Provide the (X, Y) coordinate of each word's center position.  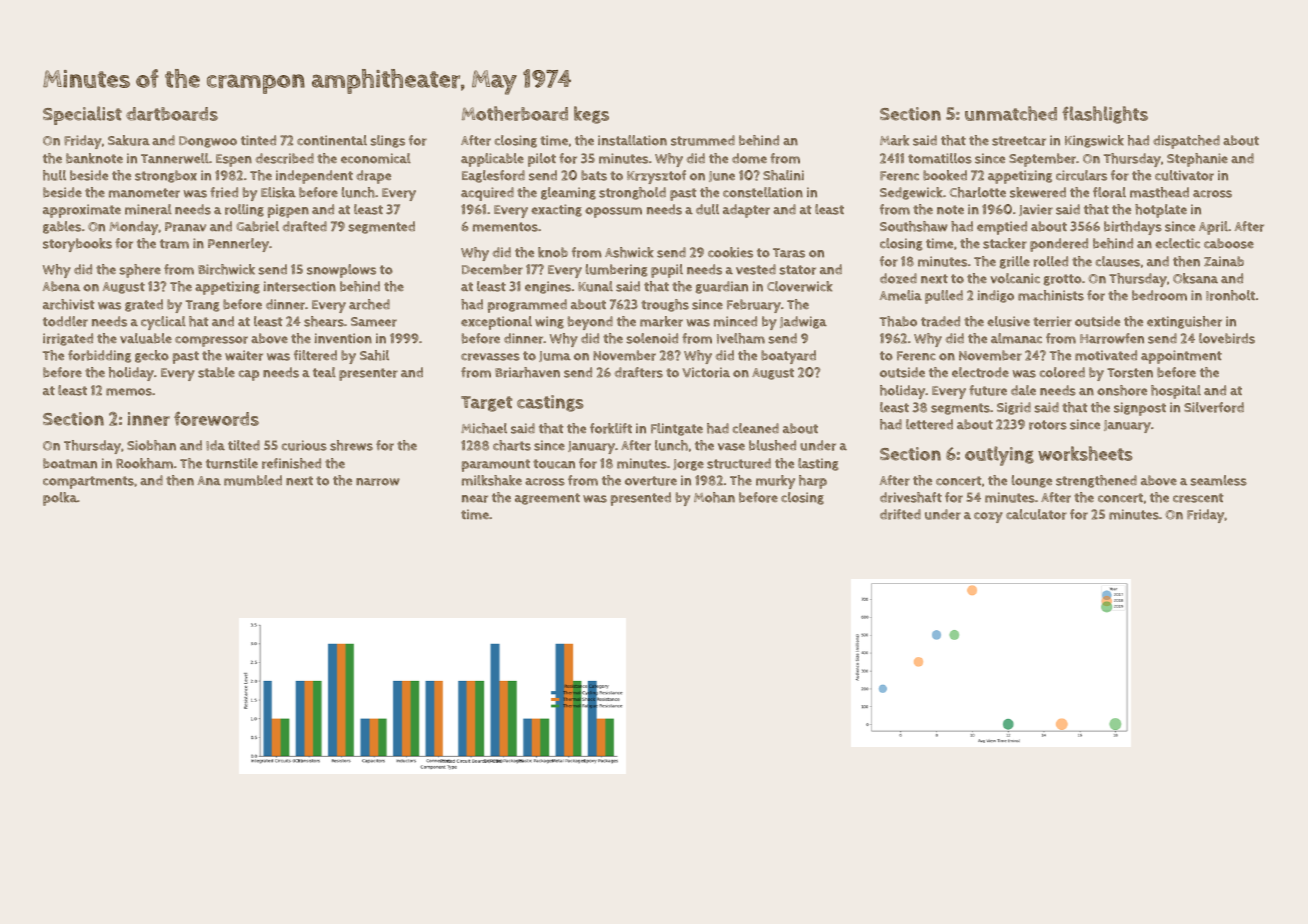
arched (369, 304)
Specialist (82, 115)
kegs (591, 115)
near (475, 499)
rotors (1048, 425)
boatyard (788, 357)
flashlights (1105, 115)
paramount (496, 465)
